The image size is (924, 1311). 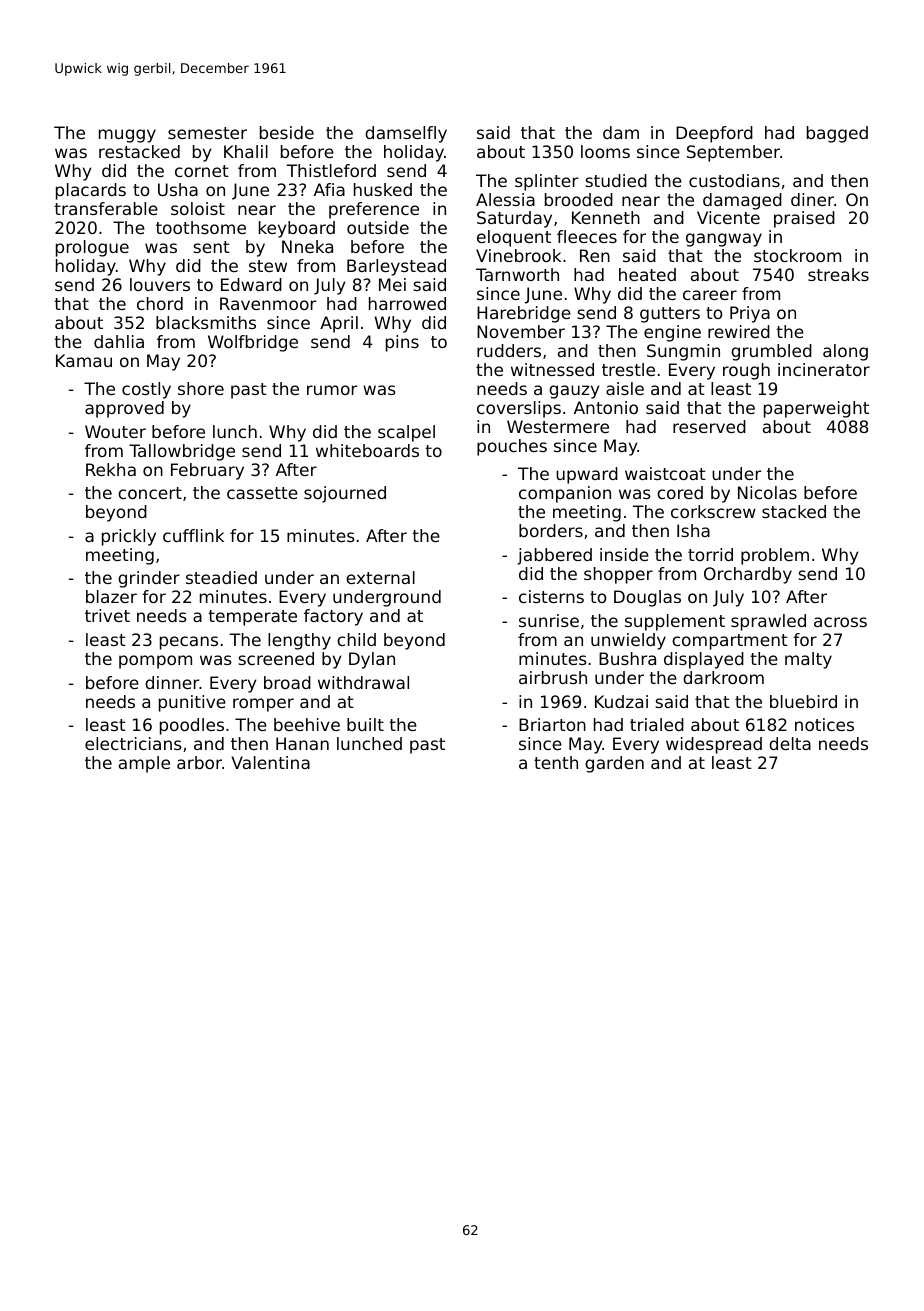 I want to click on pins, so click(x=402, y=343).
